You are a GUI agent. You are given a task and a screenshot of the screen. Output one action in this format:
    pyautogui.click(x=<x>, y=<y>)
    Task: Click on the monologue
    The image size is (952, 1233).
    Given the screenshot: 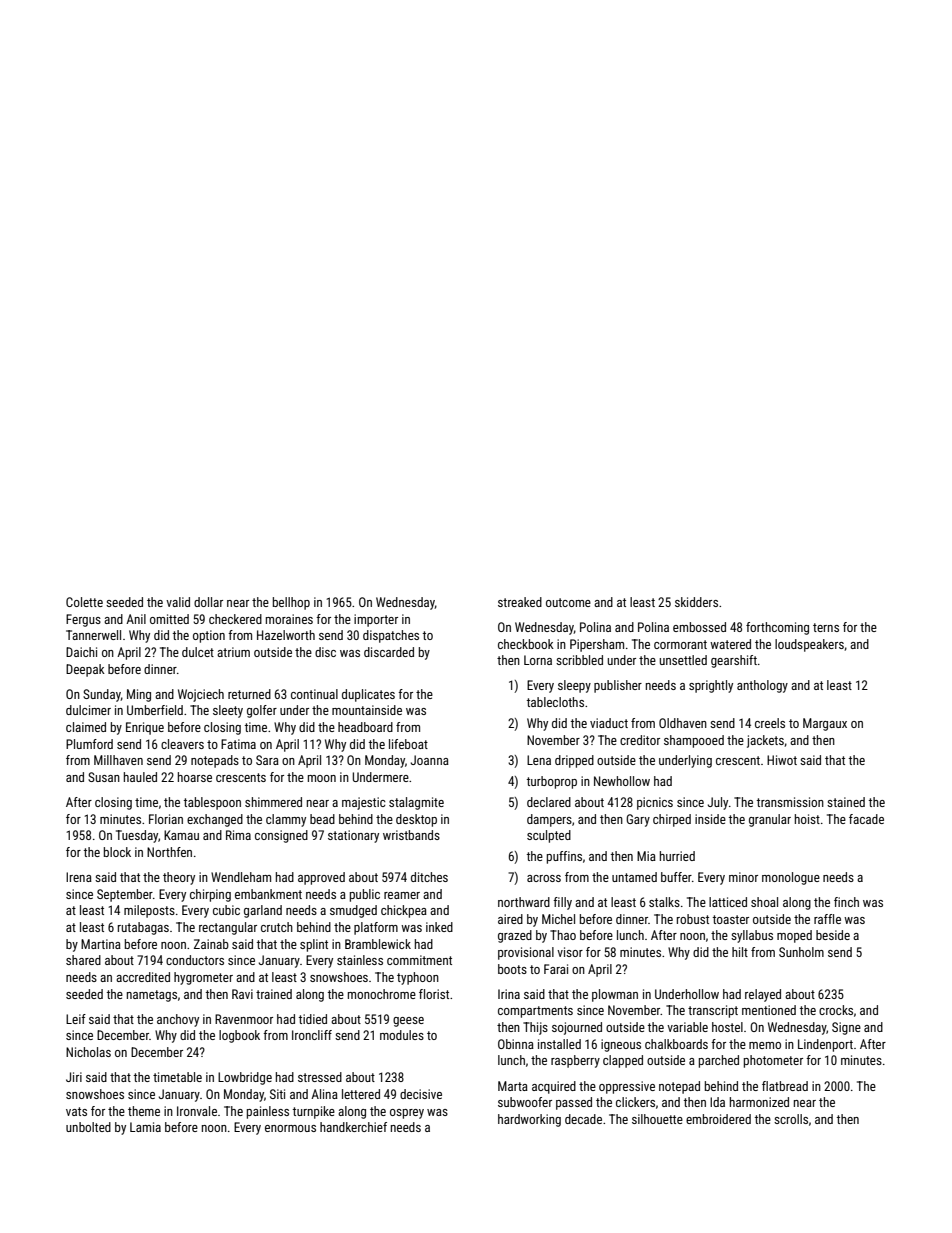 What is the action you would take?
    pyautogui.click(x=791, y=878)
